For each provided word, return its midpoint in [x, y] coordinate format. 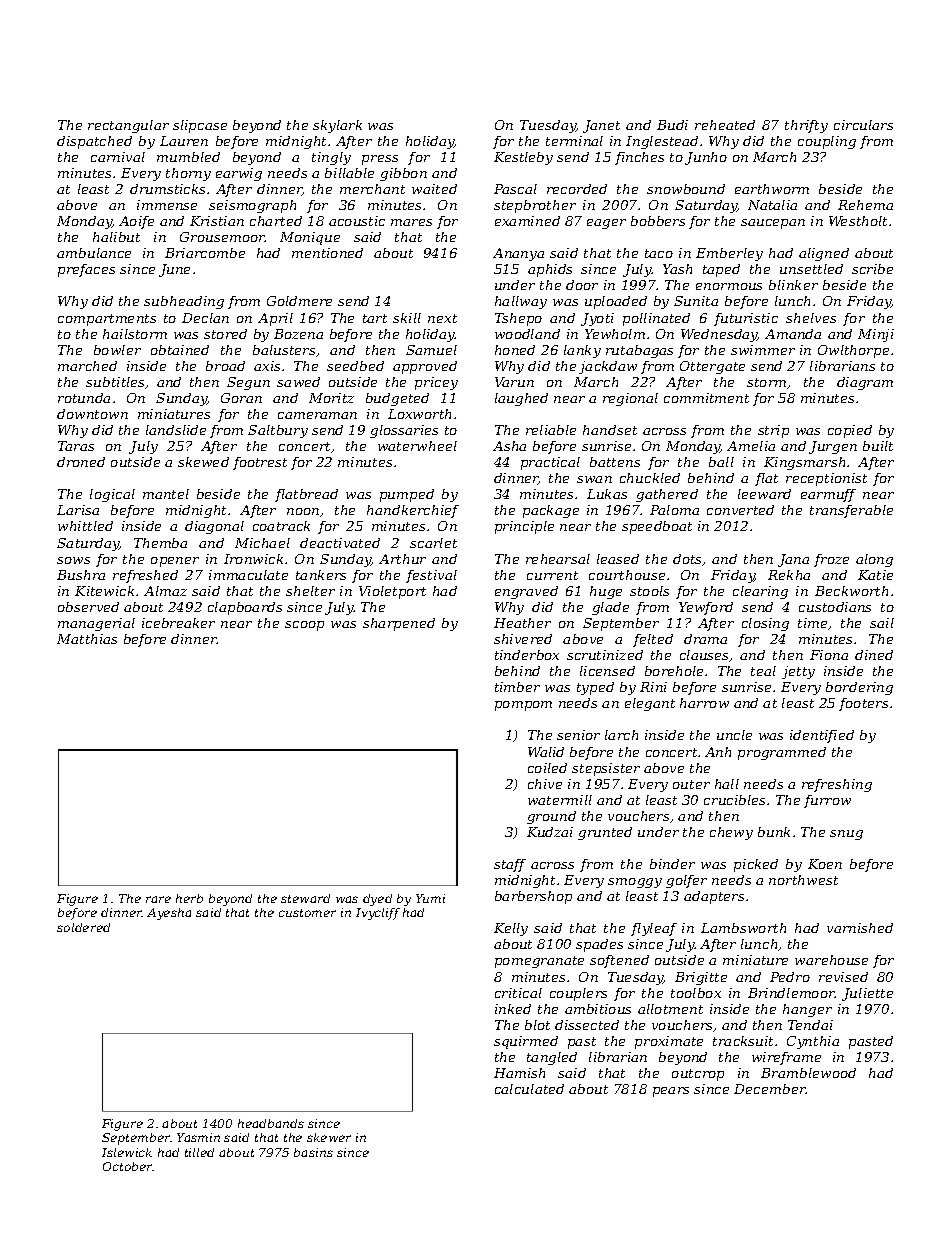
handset [610, 430]
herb [189, 898]
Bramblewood [808, 1073]
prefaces [86, 270]
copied [850, 431]
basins [313, 1152]
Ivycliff [378, 914]
